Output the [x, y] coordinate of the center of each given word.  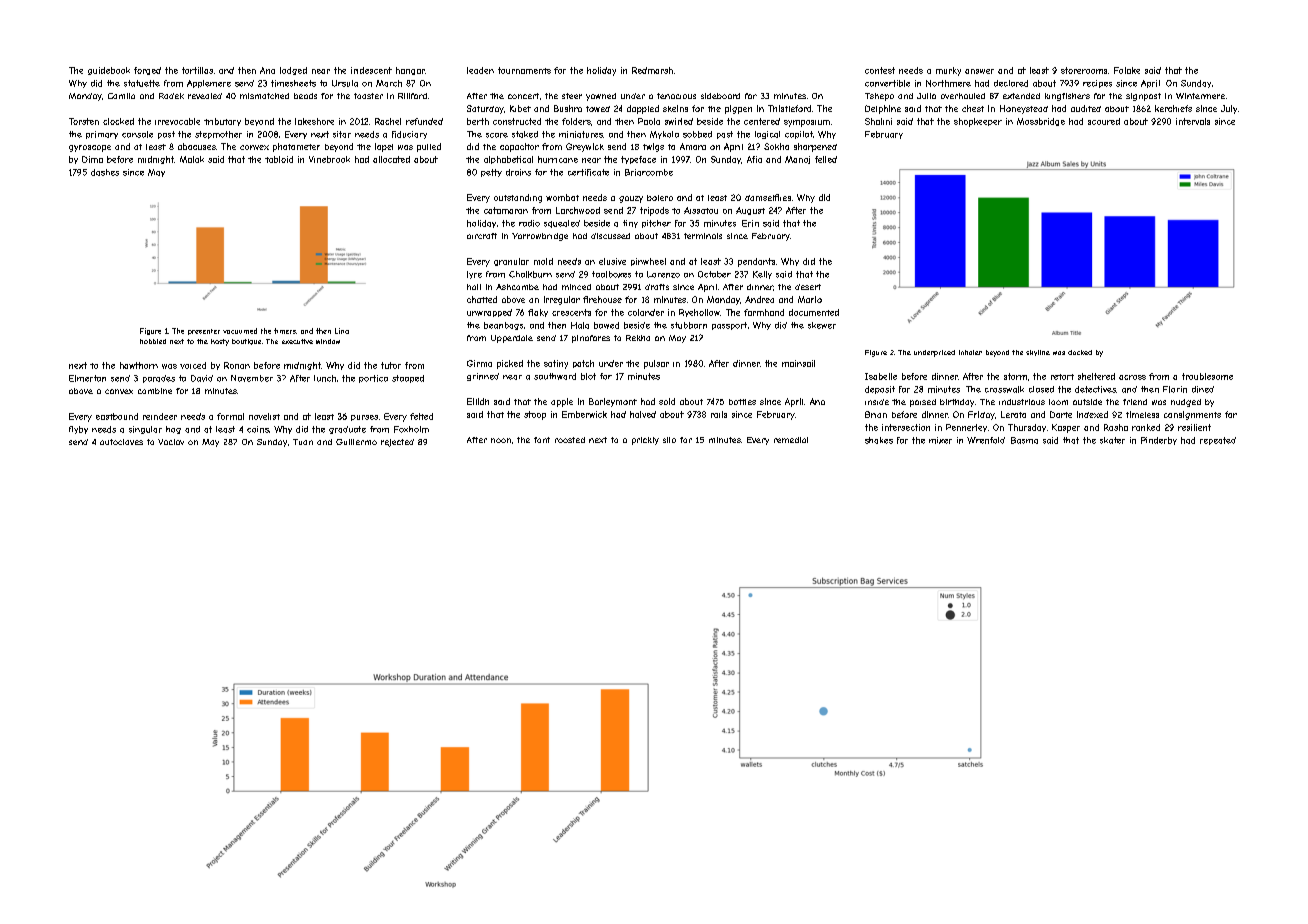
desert [808, 287]
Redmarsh [652, 70]
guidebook [109, 71]
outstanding [518, 198]
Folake [1127, 70]
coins [258, 429]
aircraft [482, 236]
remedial [791, 440]
